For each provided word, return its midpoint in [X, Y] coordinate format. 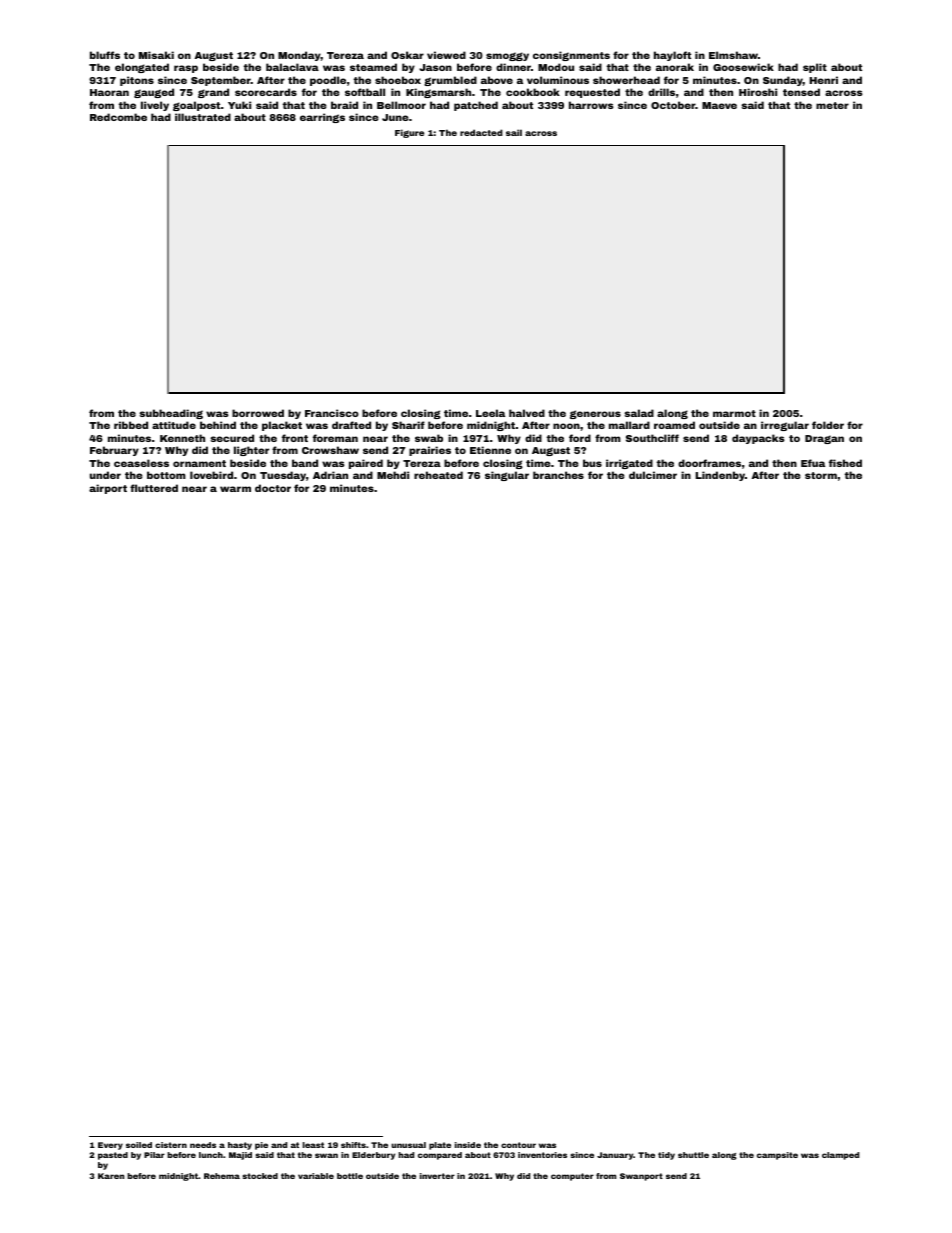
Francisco [332, 413]
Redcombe [118, 117]
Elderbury [373, 1156]
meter [832, 105]
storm [821, 475]
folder [828, 425]
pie [261, 1146]
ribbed [131, 425]
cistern [171, 1145]
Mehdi [393, 475]
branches [558, 475]
